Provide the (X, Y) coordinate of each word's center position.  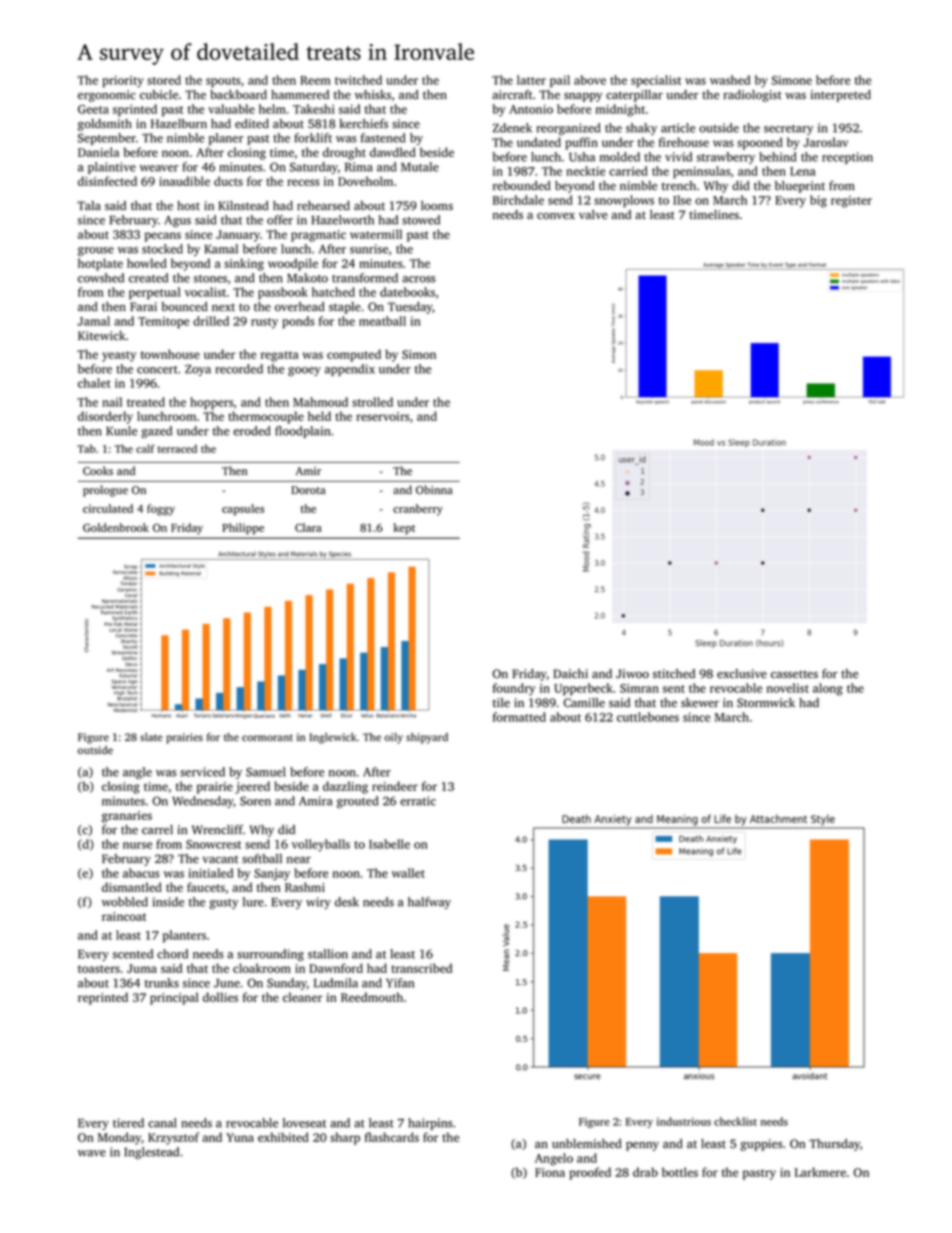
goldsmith (105, 125)
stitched (674, 673)
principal (174, 998)
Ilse (682, 200)
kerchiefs (363, 123)
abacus (141, 873)
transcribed (421, 968)
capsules (243, 510)
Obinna (434, 490)
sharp (345, 1138)
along (827, 689)
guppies (761, 1145)
